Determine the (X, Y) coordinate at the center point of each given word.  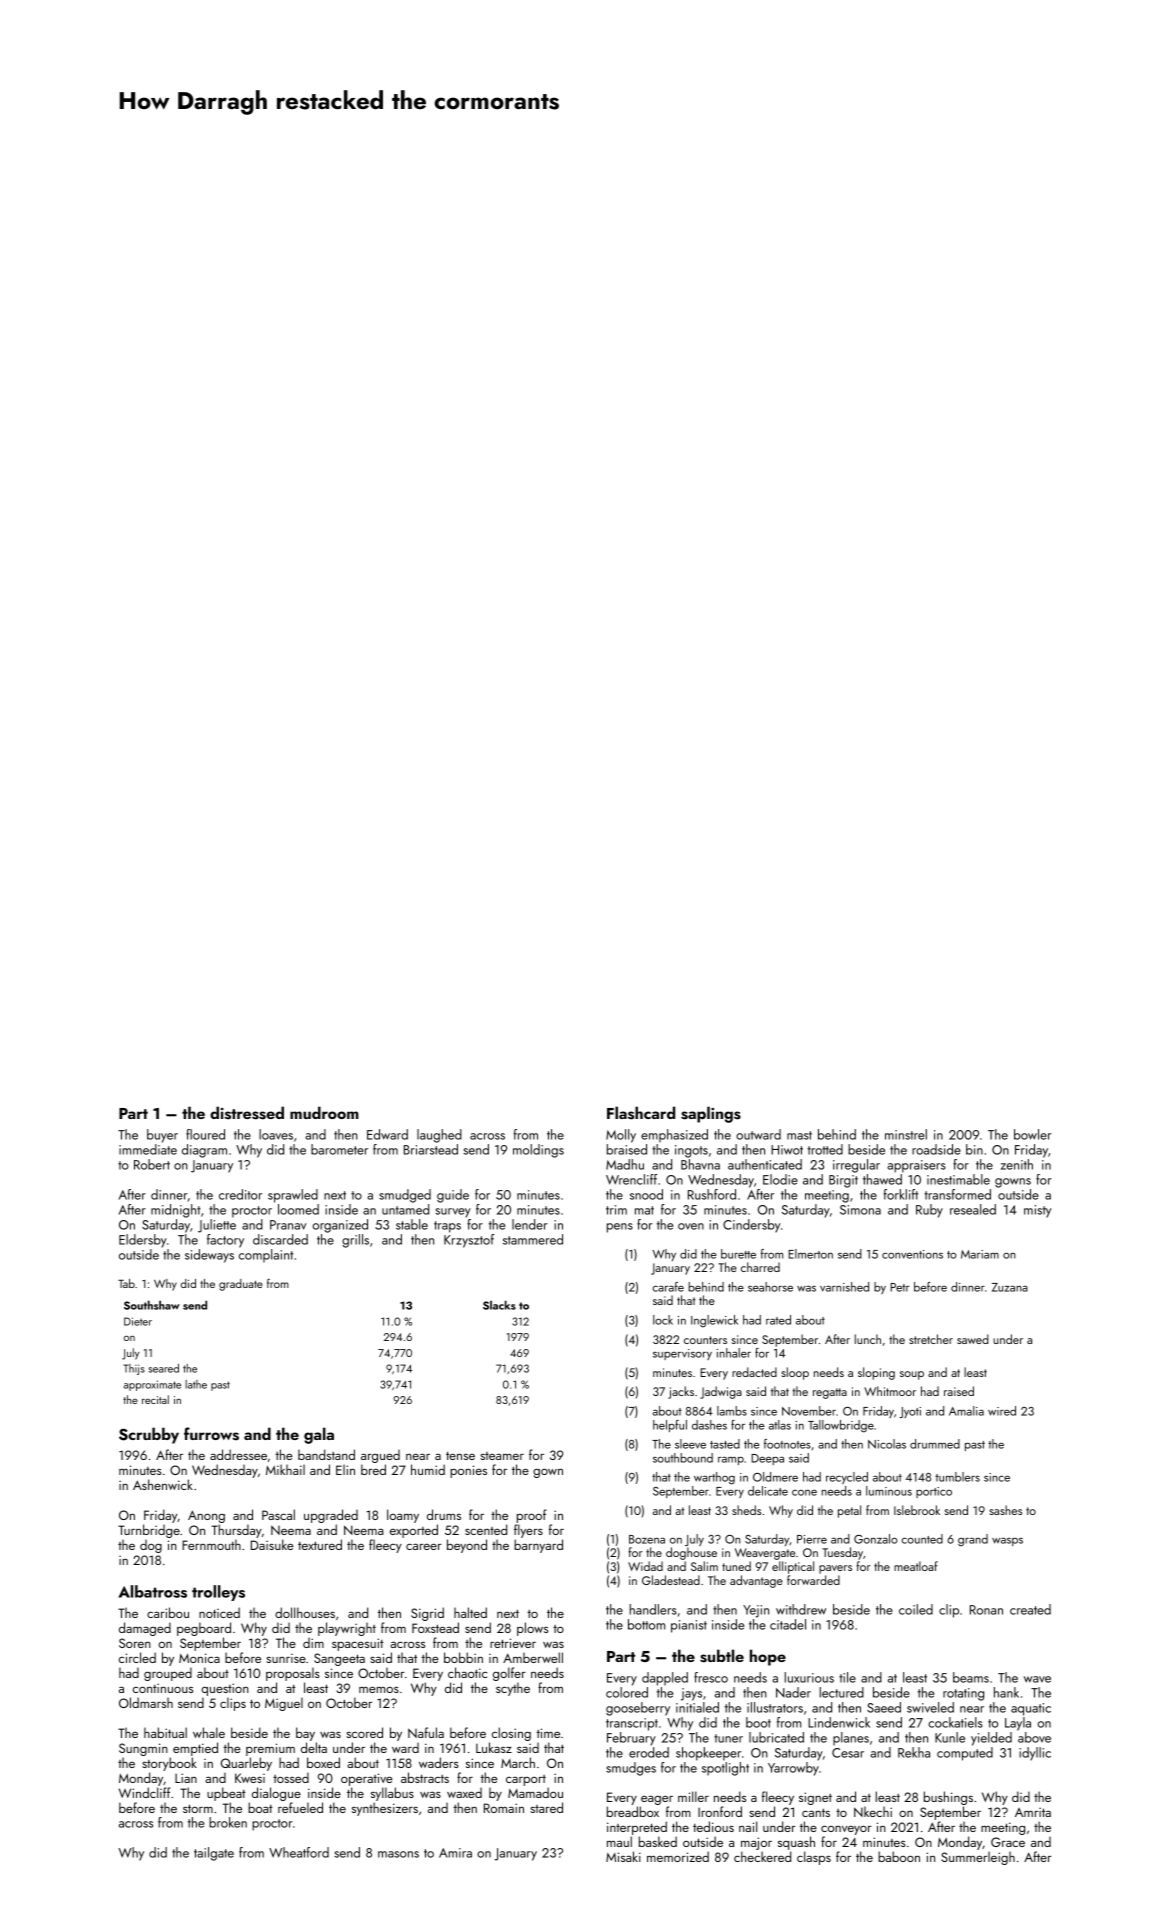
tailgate (214, 1854)
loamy (403, 1516)
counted (922, 1539)
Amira (455, 1853)
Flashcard (641, 1113)
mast (799, 1135)
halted (470, 1612)
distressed (247, 1113)
